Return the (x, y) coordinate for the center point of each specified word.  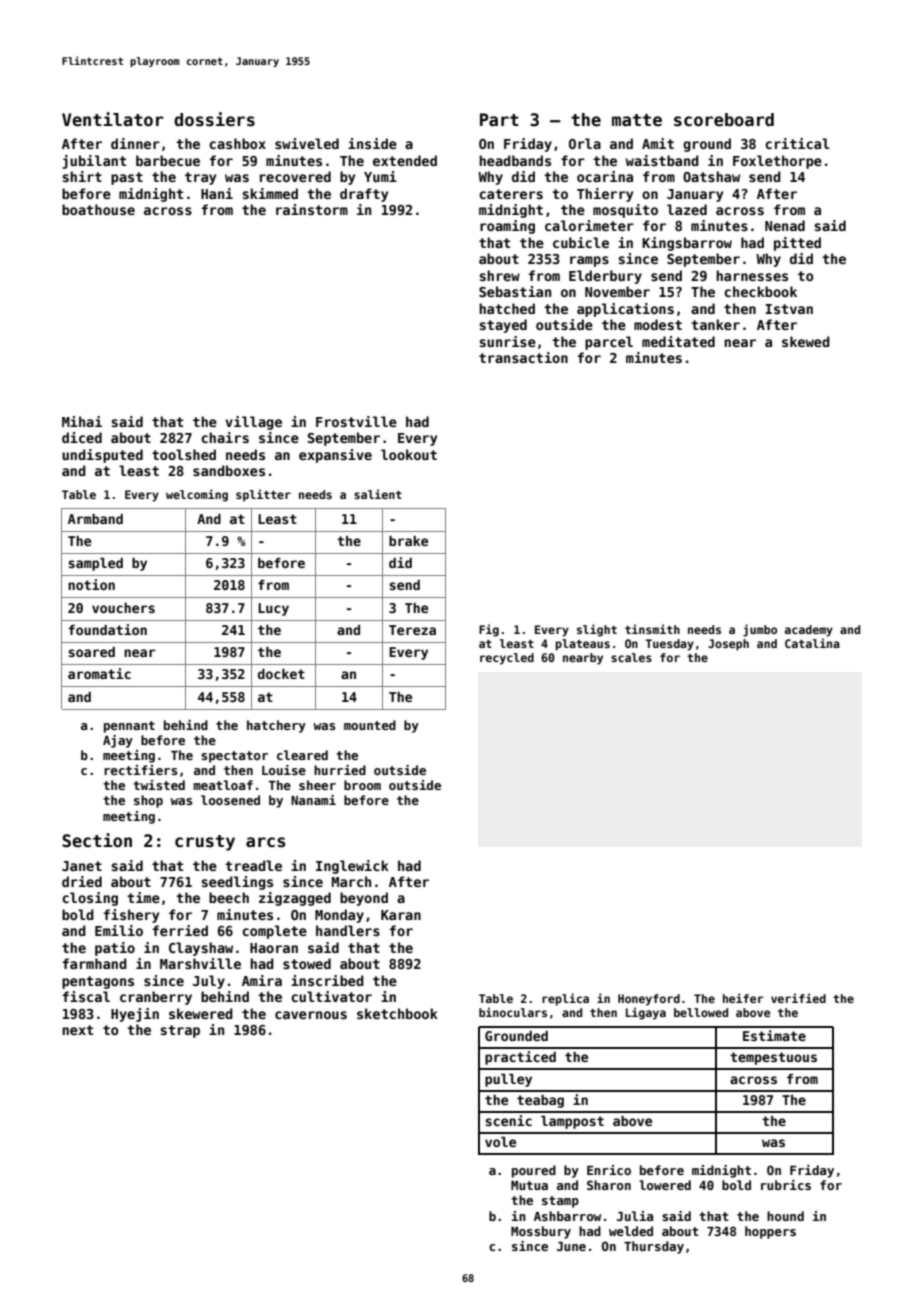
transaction (523, 357)
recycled (507, 659)
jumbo (760, 630)
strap (180, 1031)
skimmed (270, 193)
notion (91, 584)
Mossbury (541, 1232)
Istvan (789, 309)
